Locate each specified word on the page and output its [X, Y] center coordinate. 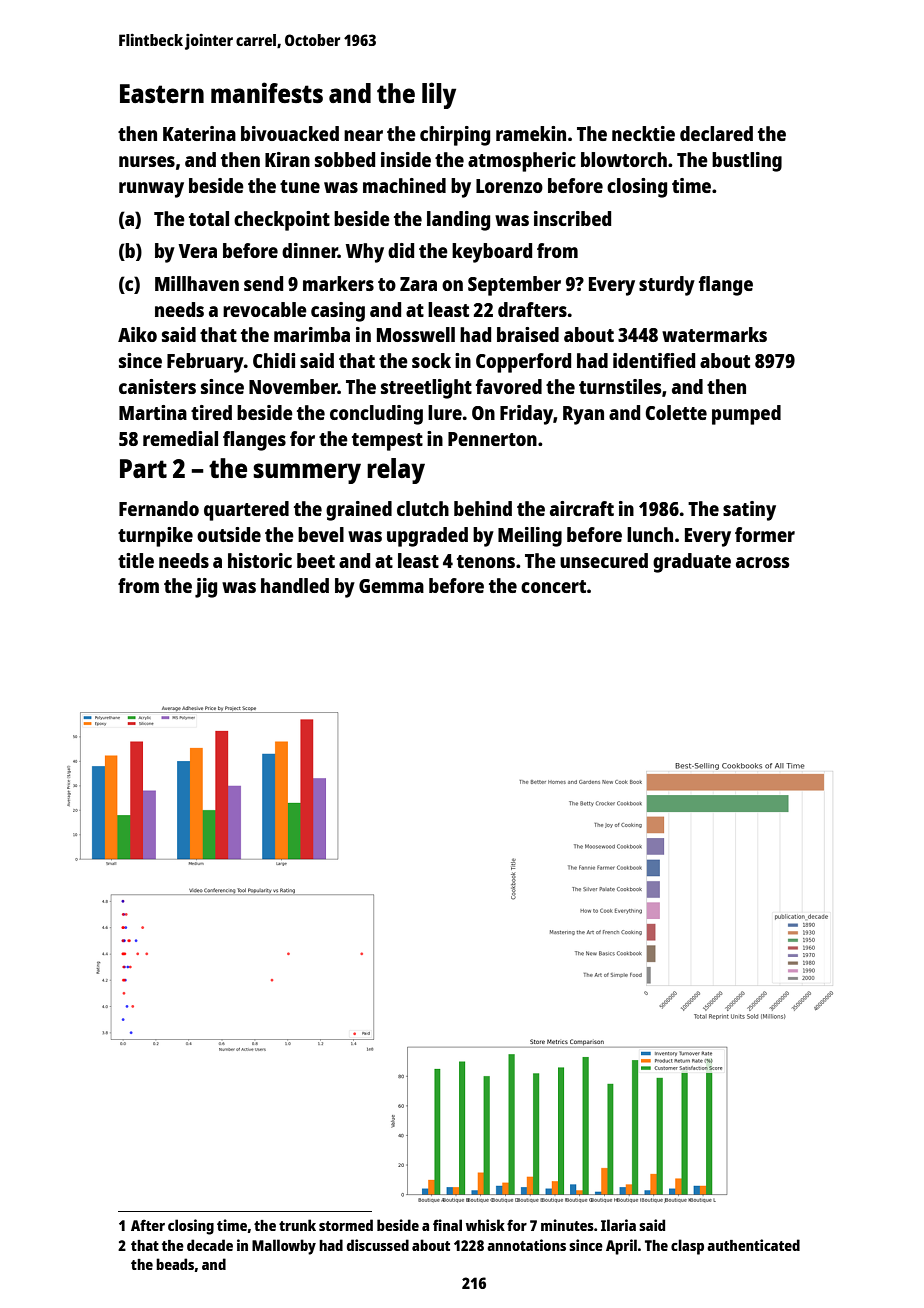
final [447, 1225]
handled [295, 585]
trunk [297, 1225]
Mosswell [416, 334]
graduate [692, 563]
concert [553, 586]
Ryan [583, 415]
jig [206, 588]
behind [483, 508]
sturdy [667, 286]
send [263, 283]
